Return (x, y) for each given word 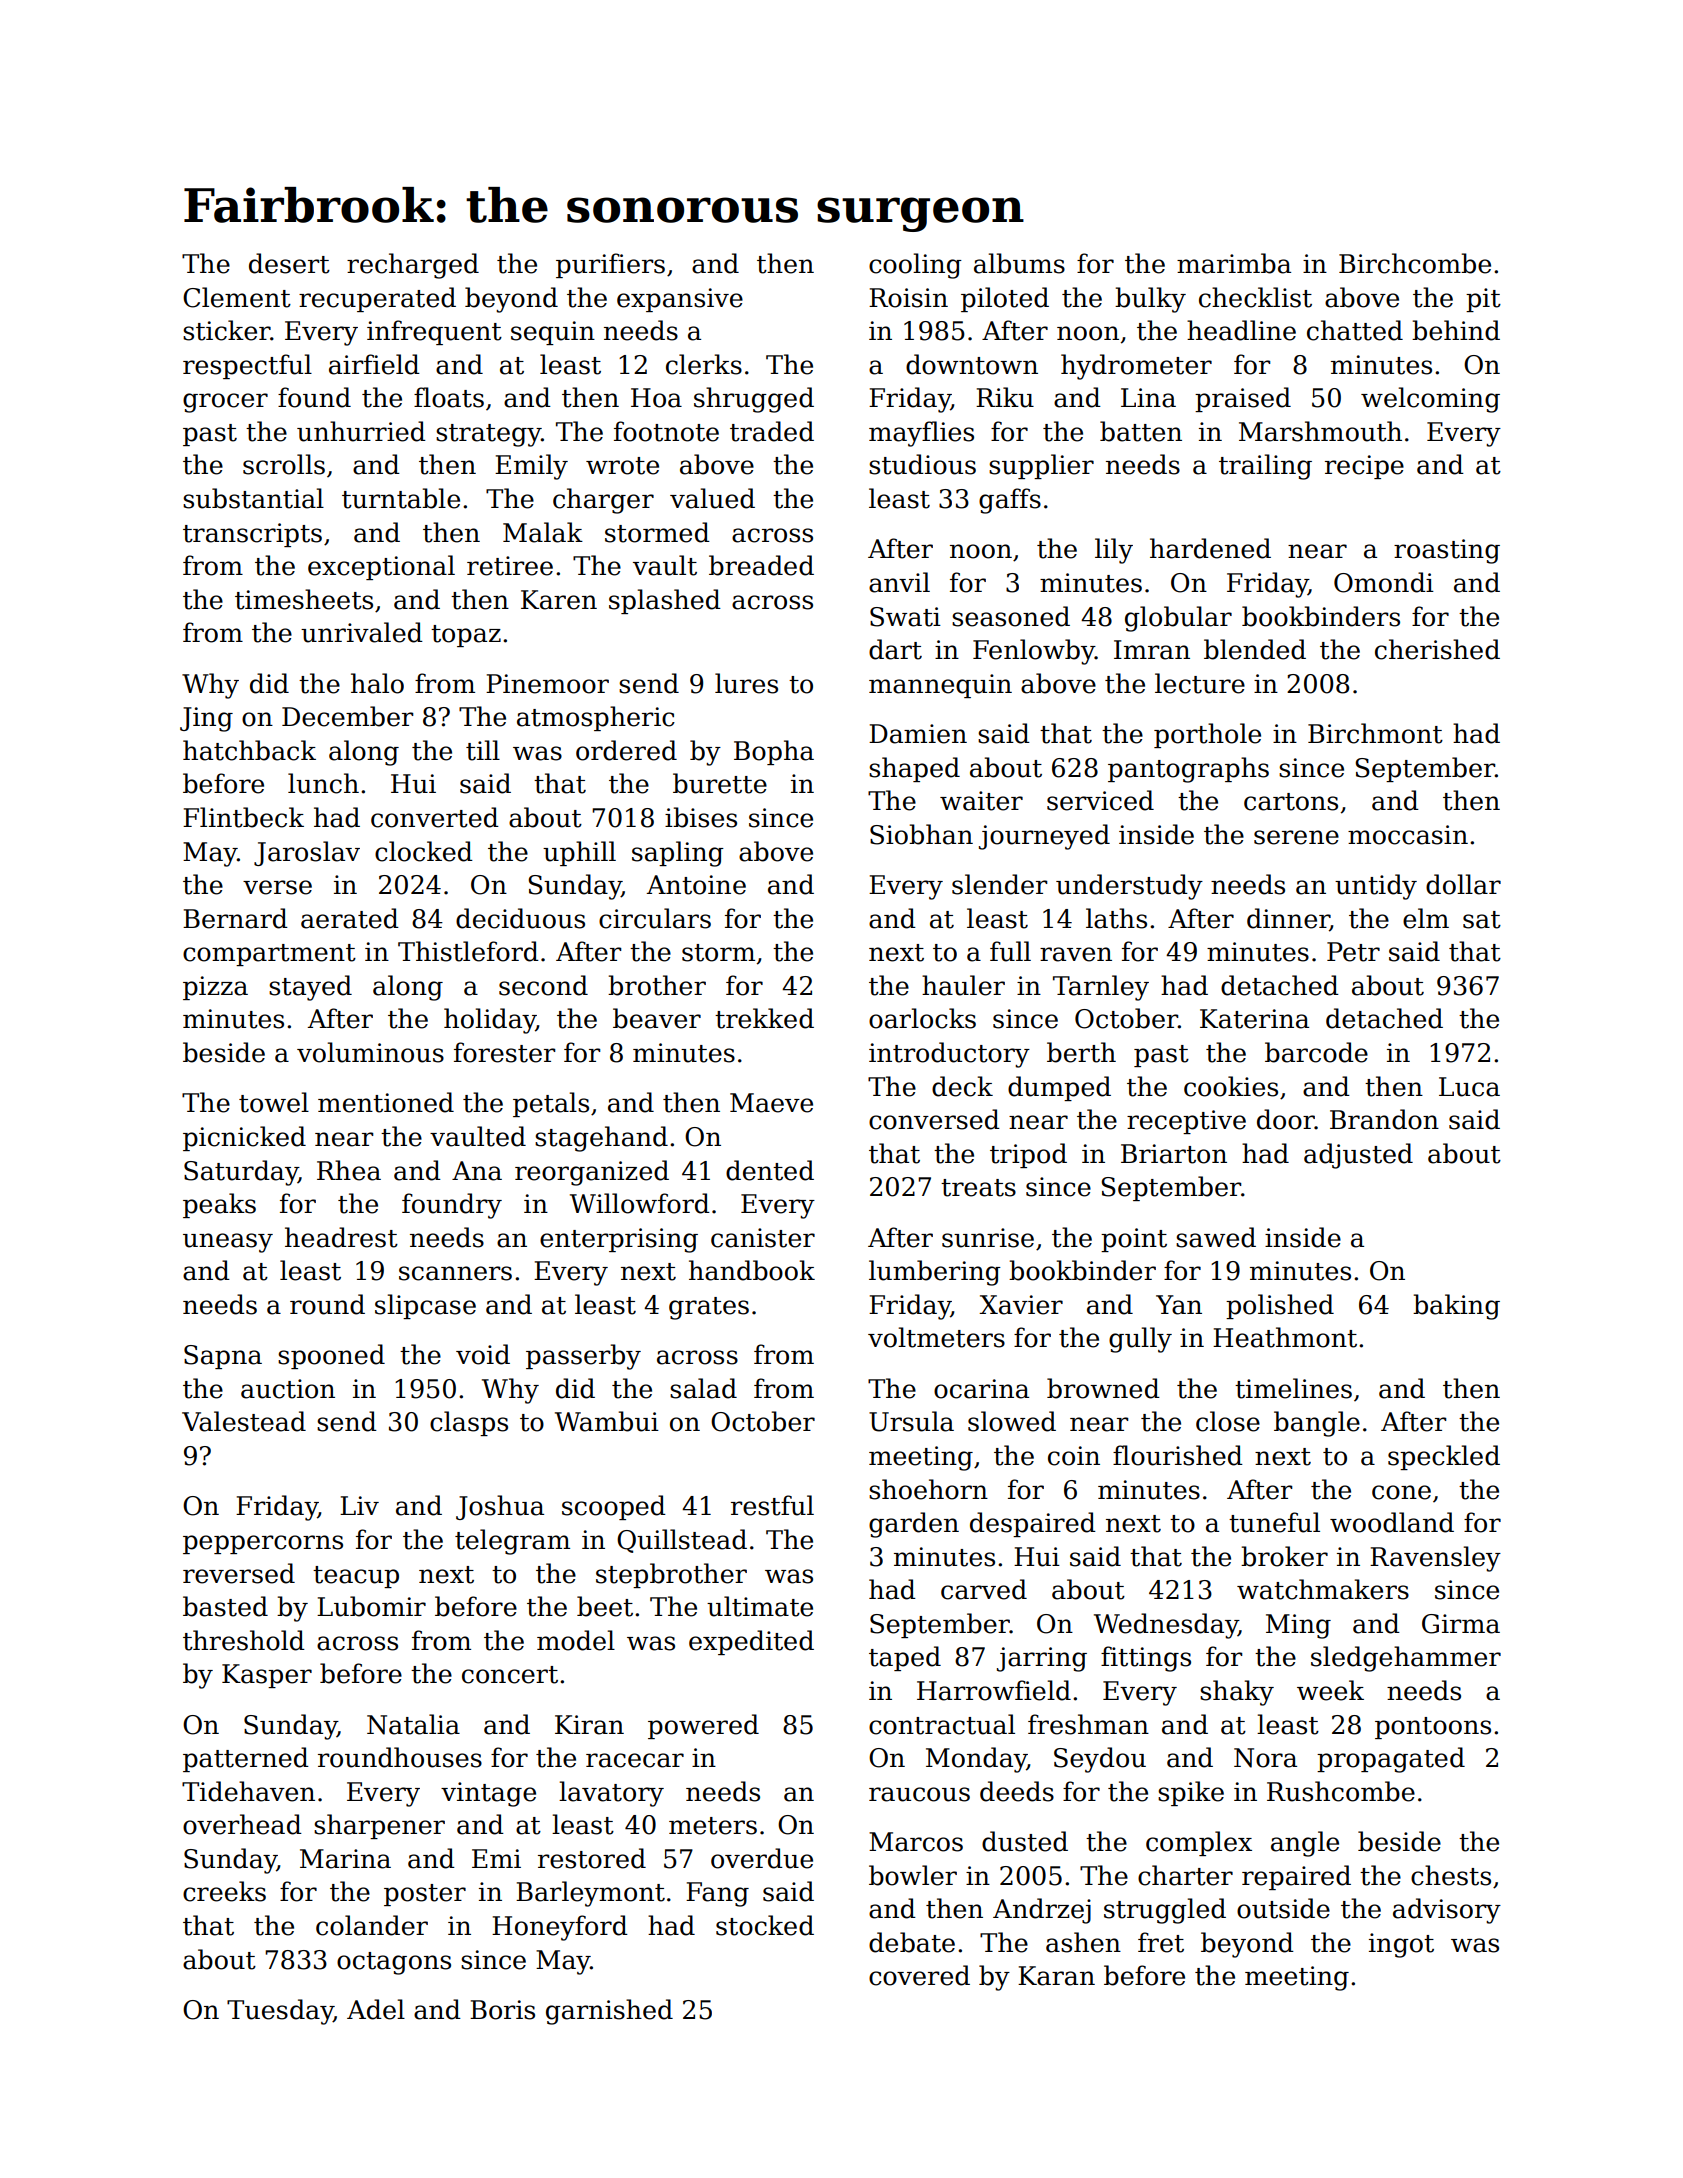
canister (763, 1238)
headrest (341, 1237)
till (483, 750)
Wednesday (1166, 1626)
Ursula (911, 1421)
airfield (374, 364)
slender (999, 884)
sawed (1216, 1237)
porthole (1207, 735)
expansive (680, 300)
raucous (919, 1794)
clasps (469, 1423)
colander (372, 1925)
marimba (1234, 263)
